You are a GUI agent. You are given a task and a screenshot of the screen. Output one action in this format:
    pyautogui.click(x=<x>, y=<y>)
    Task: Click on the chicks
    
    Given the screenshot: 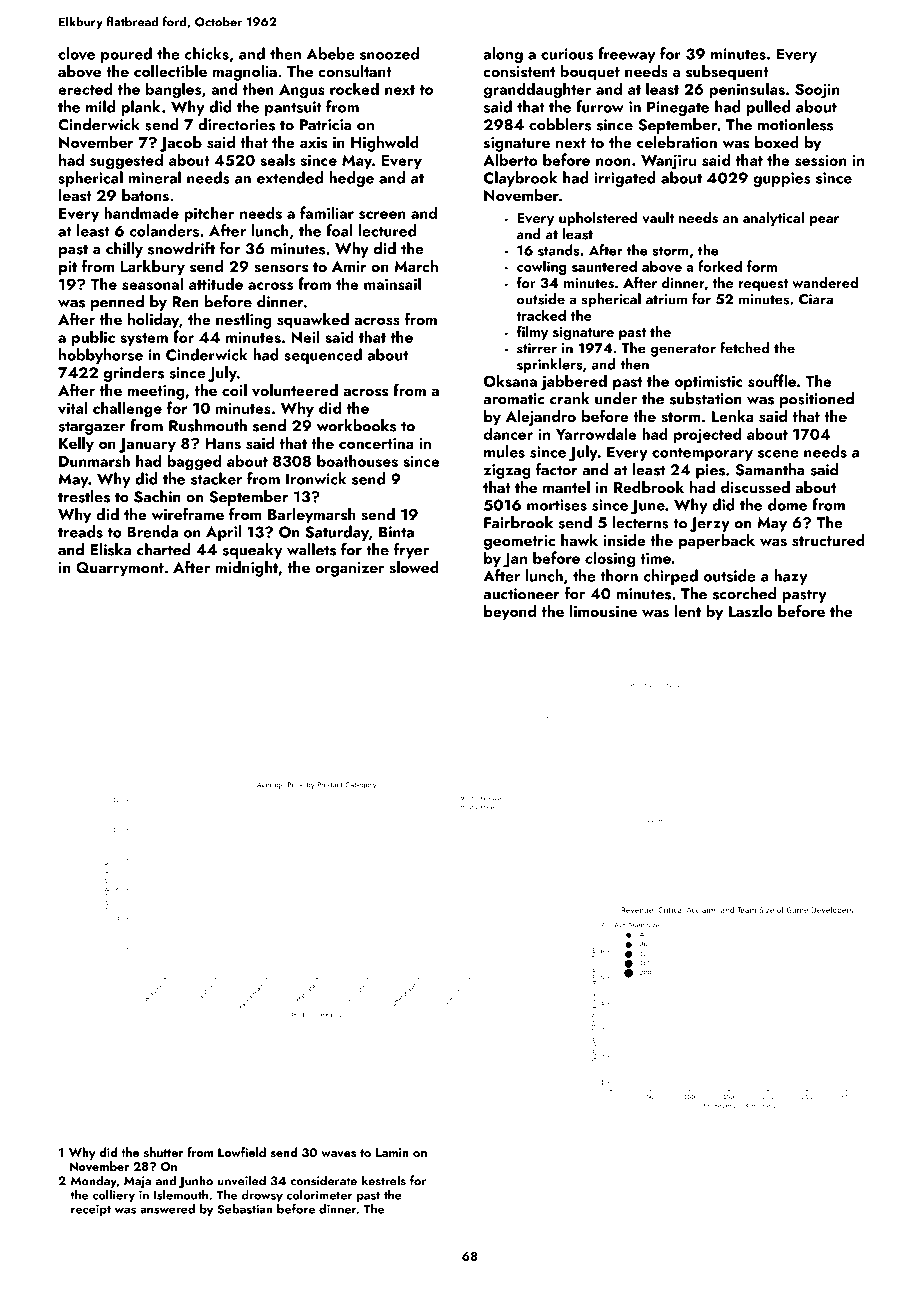 What is the action you would take?
    pyautogui.click(x=207, y=53)
